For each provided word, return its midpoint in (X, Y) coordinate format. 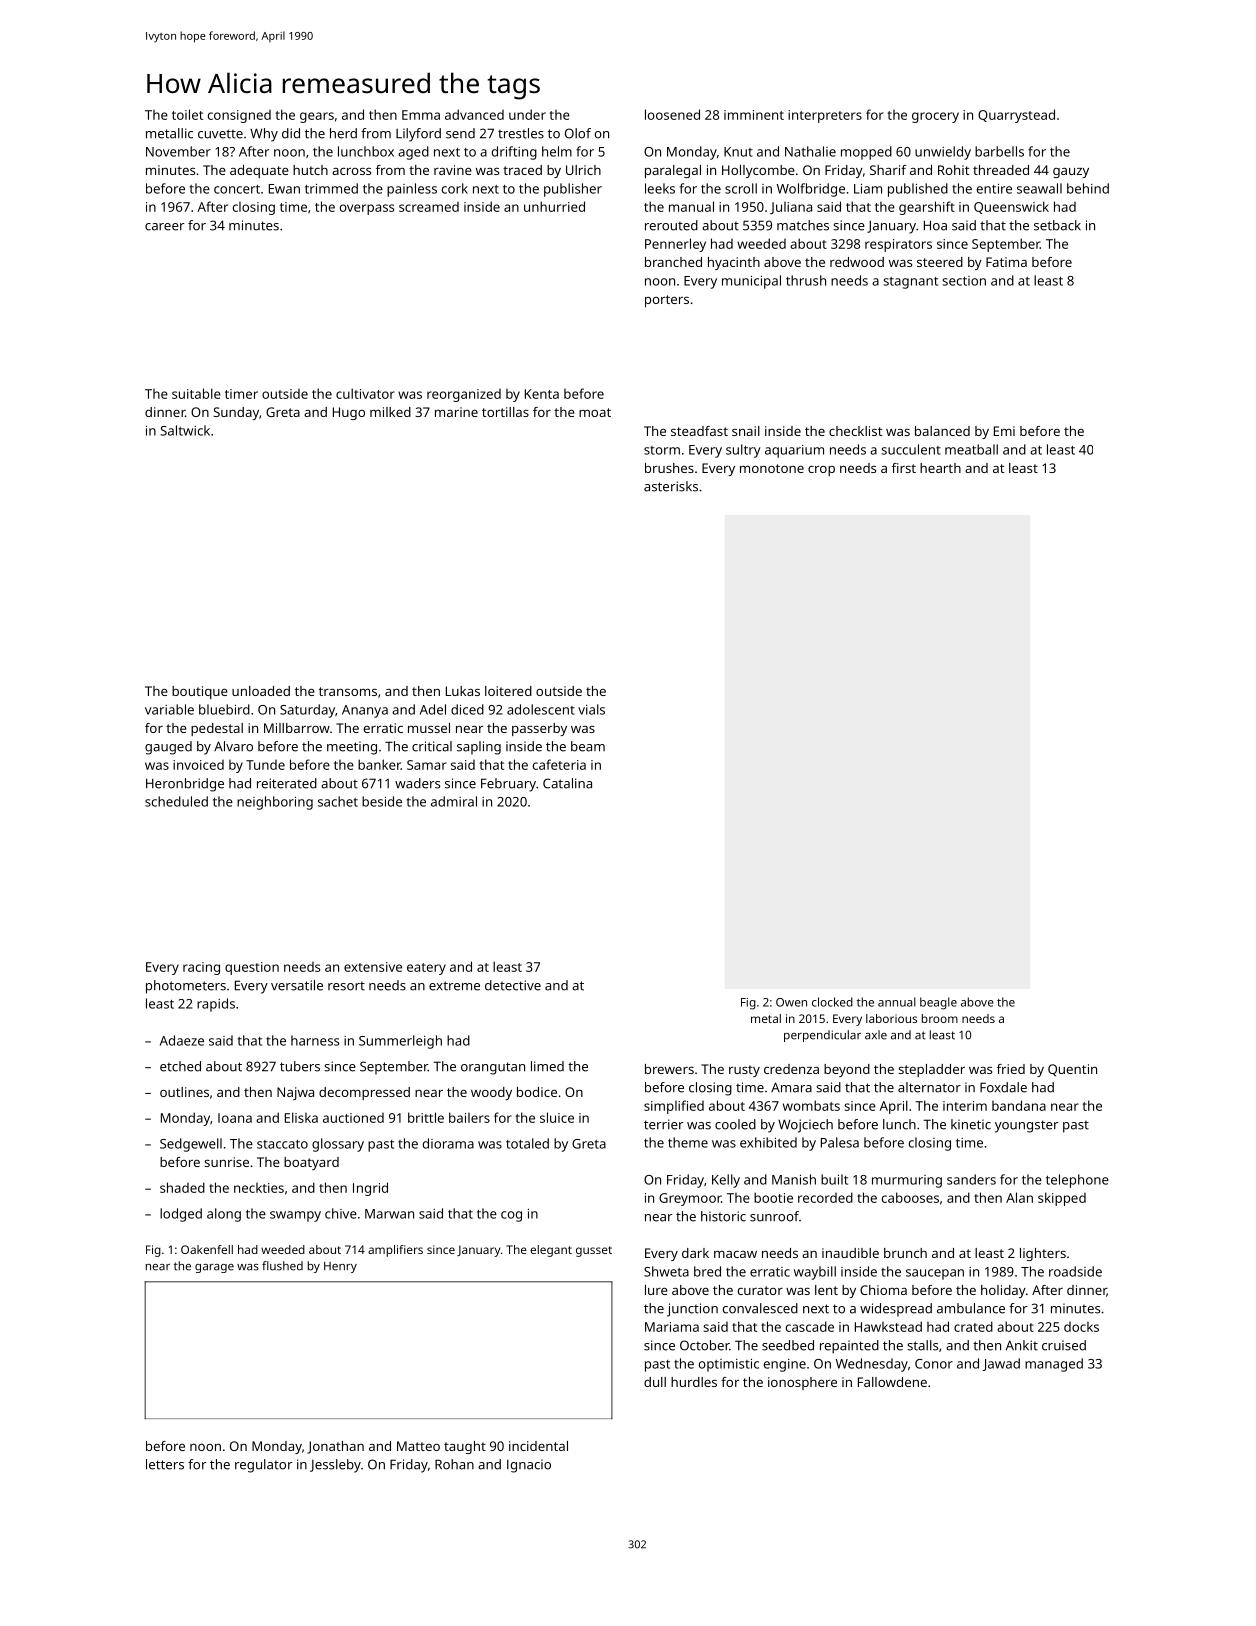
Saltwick (185, 430)
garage (214, 1268)
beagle (938, 1003)
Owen (791, 1002)
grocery (935, 117)
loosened (672, 114)
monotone (772, 468)
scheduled (176, 801)
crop (821, 470)
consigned (239, 116)
